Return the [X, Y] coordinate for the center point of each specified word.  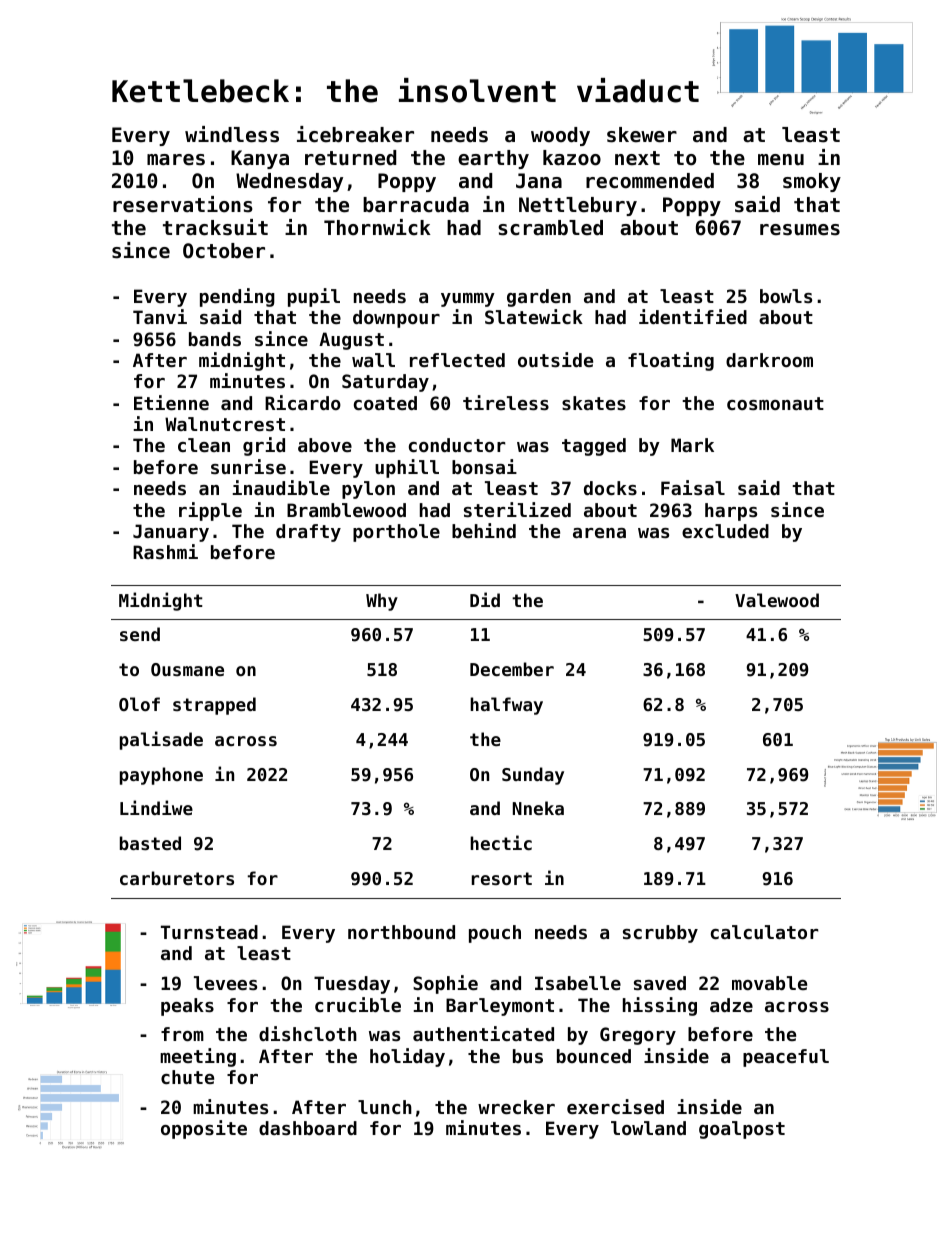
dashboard [308, 1128]
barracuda [416, 205]
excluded [725, 531]
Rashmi [165, 551]
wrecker [516, 1107]
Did [485, 599]
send [140, 634]
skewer [642, 135]
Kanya [260, 159]
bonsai [484, 466]
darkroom [769, 360]
